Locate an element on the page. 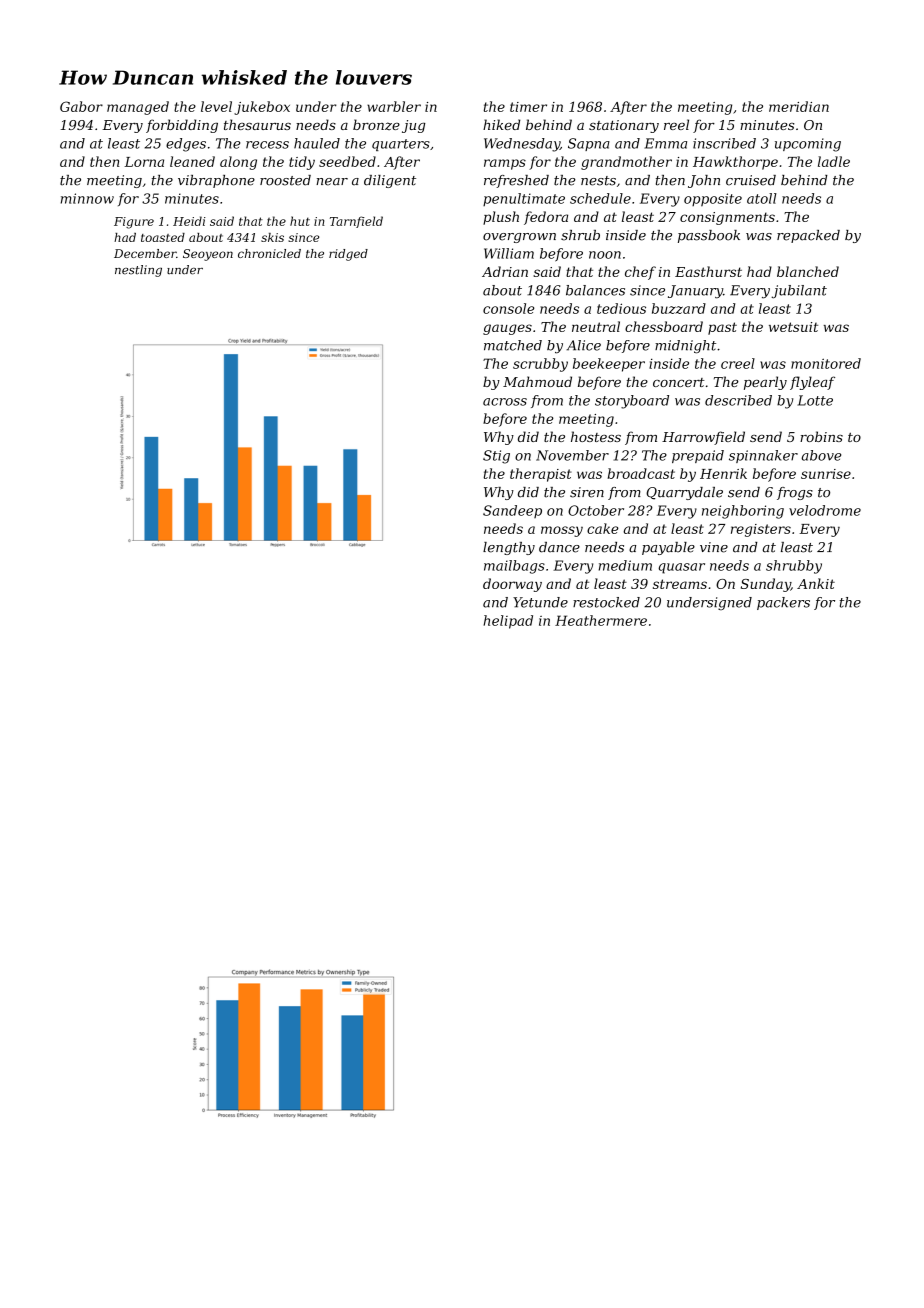 The height and width of the document is (1308, 924). gauges is located at coordinates (507, 329).
